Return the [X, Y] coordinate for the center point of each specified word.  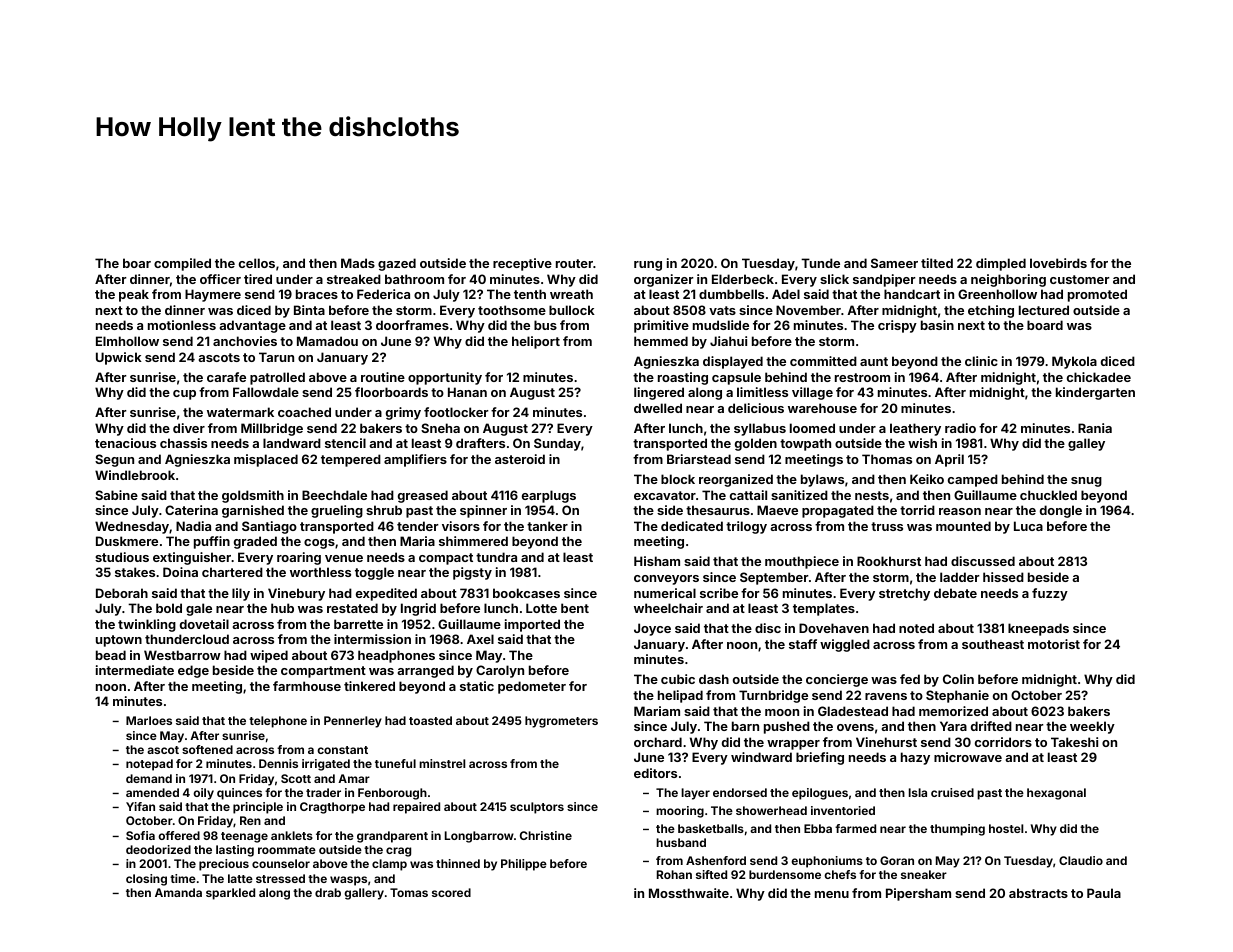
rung [648, 266]
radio [960, 428]
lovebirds [1058, 263]
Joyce [652, 629]
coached [304, 412]
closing [146, 880]
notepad [149, 765]
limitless [762, 392]
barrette [358, 624]
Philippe [524, 865]
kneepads [1038, 629]
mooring [680, 812]
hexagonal [1056, 794]
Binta [309, 310]
